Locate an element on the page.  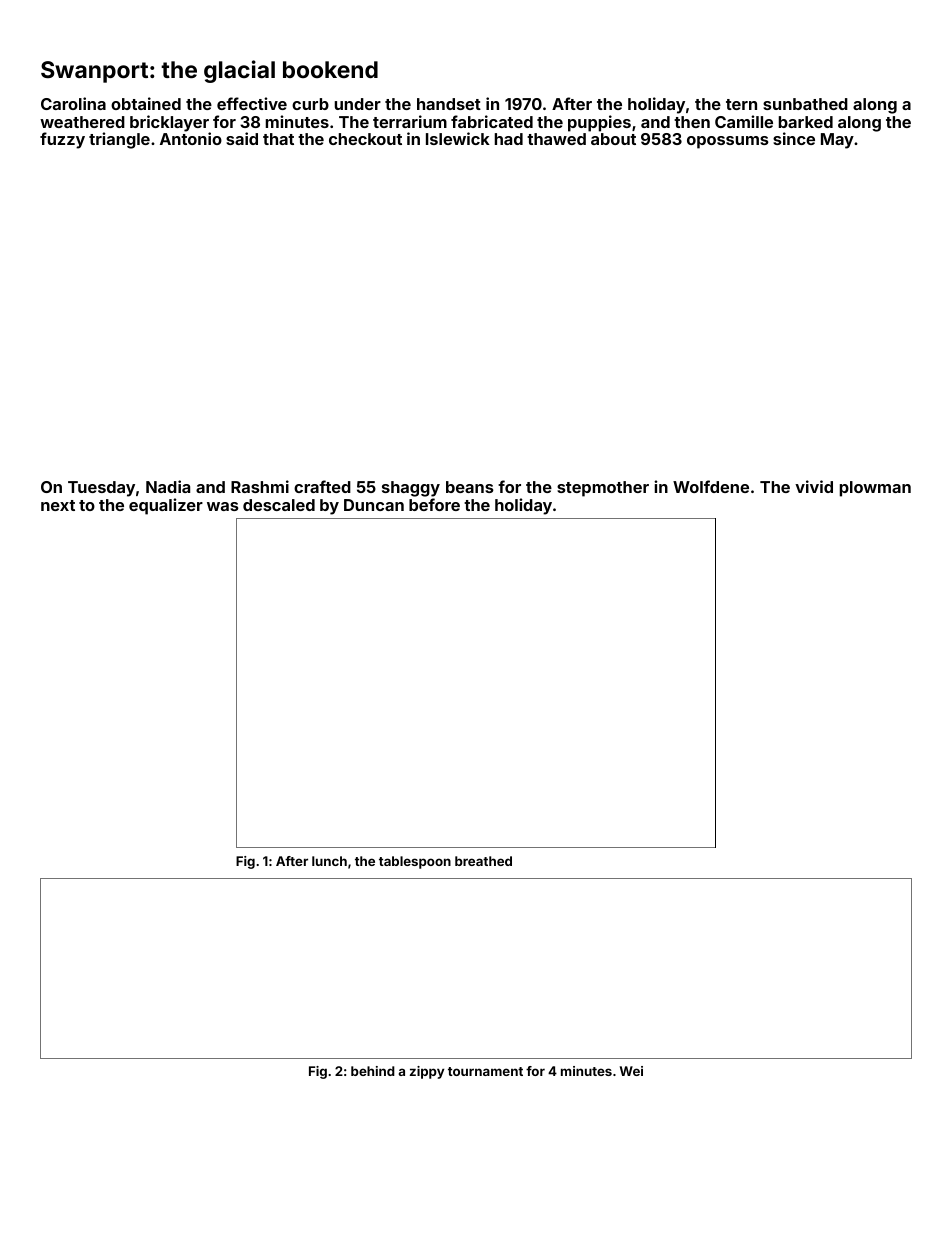
behind is located at coordinates (373, 1071).
